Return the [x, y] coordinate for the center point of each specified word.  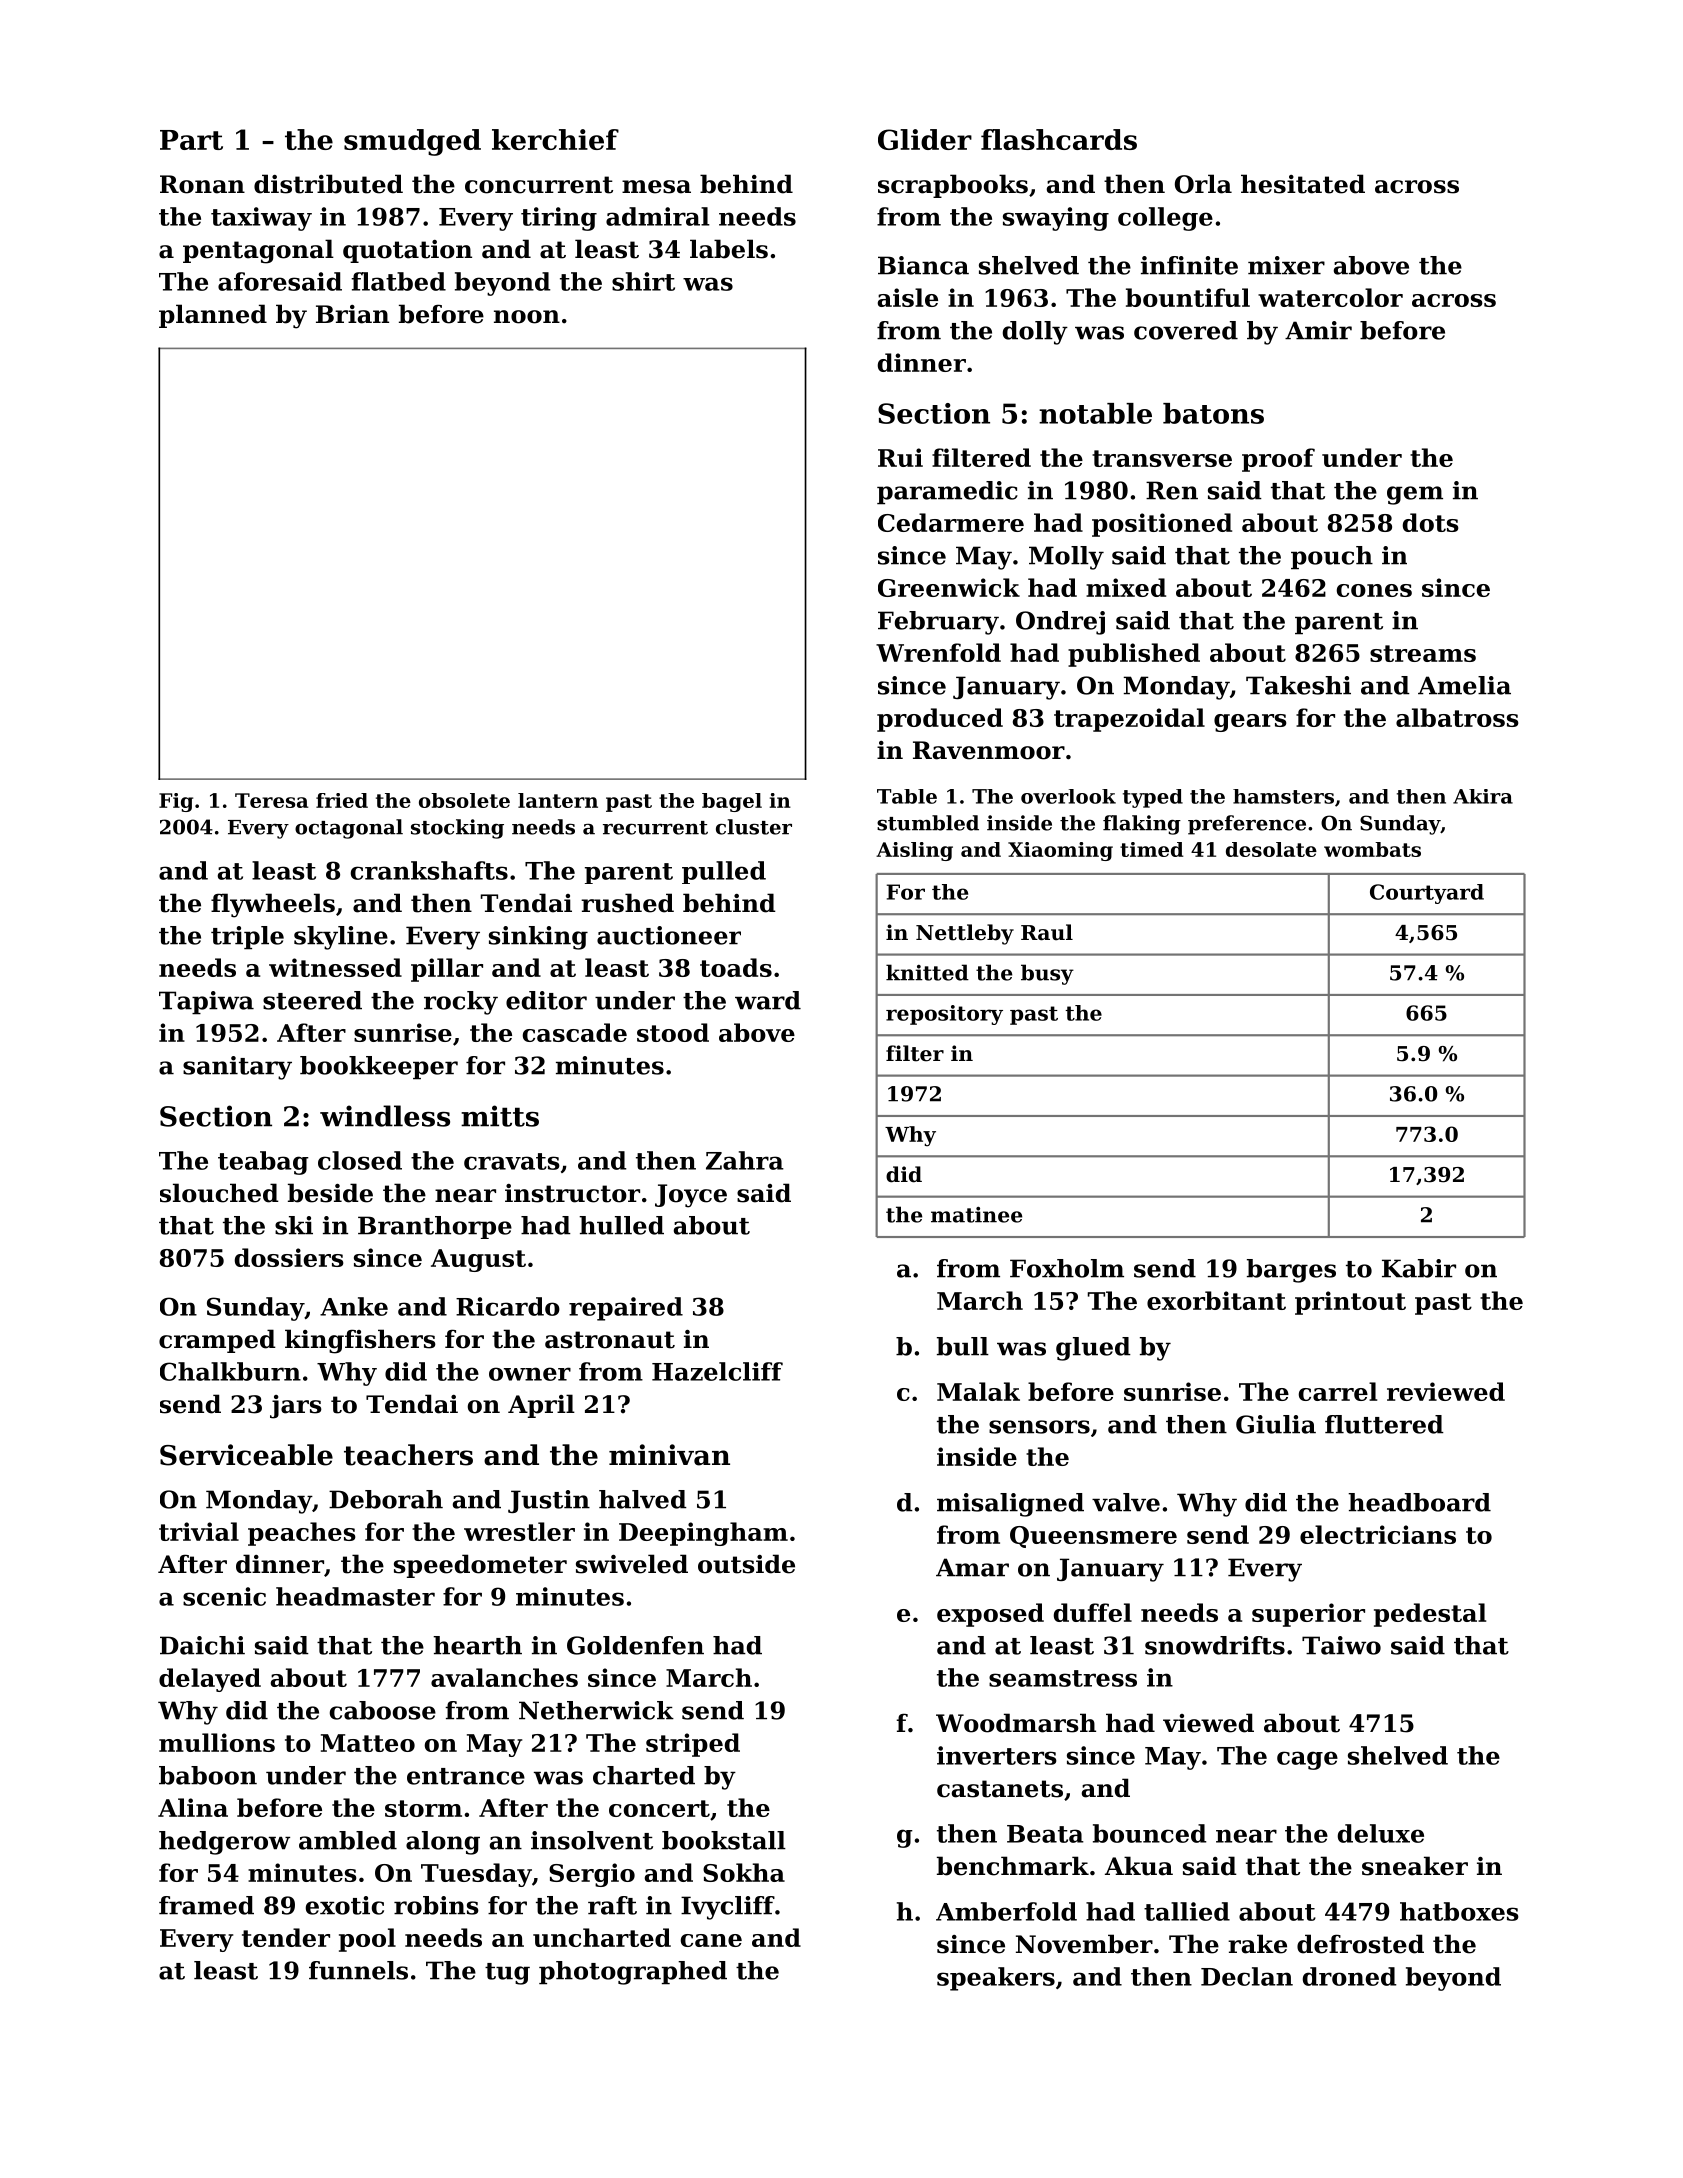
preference [1247, 825]
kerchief [555, 139]
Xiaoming [1060, 851]
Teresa [271, 800]
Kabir [1419, 1268]
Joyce [691, 1196]
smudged [412, 142]
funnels [358, 1970]
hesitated [1303, 184]
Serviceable [246, 1455]
